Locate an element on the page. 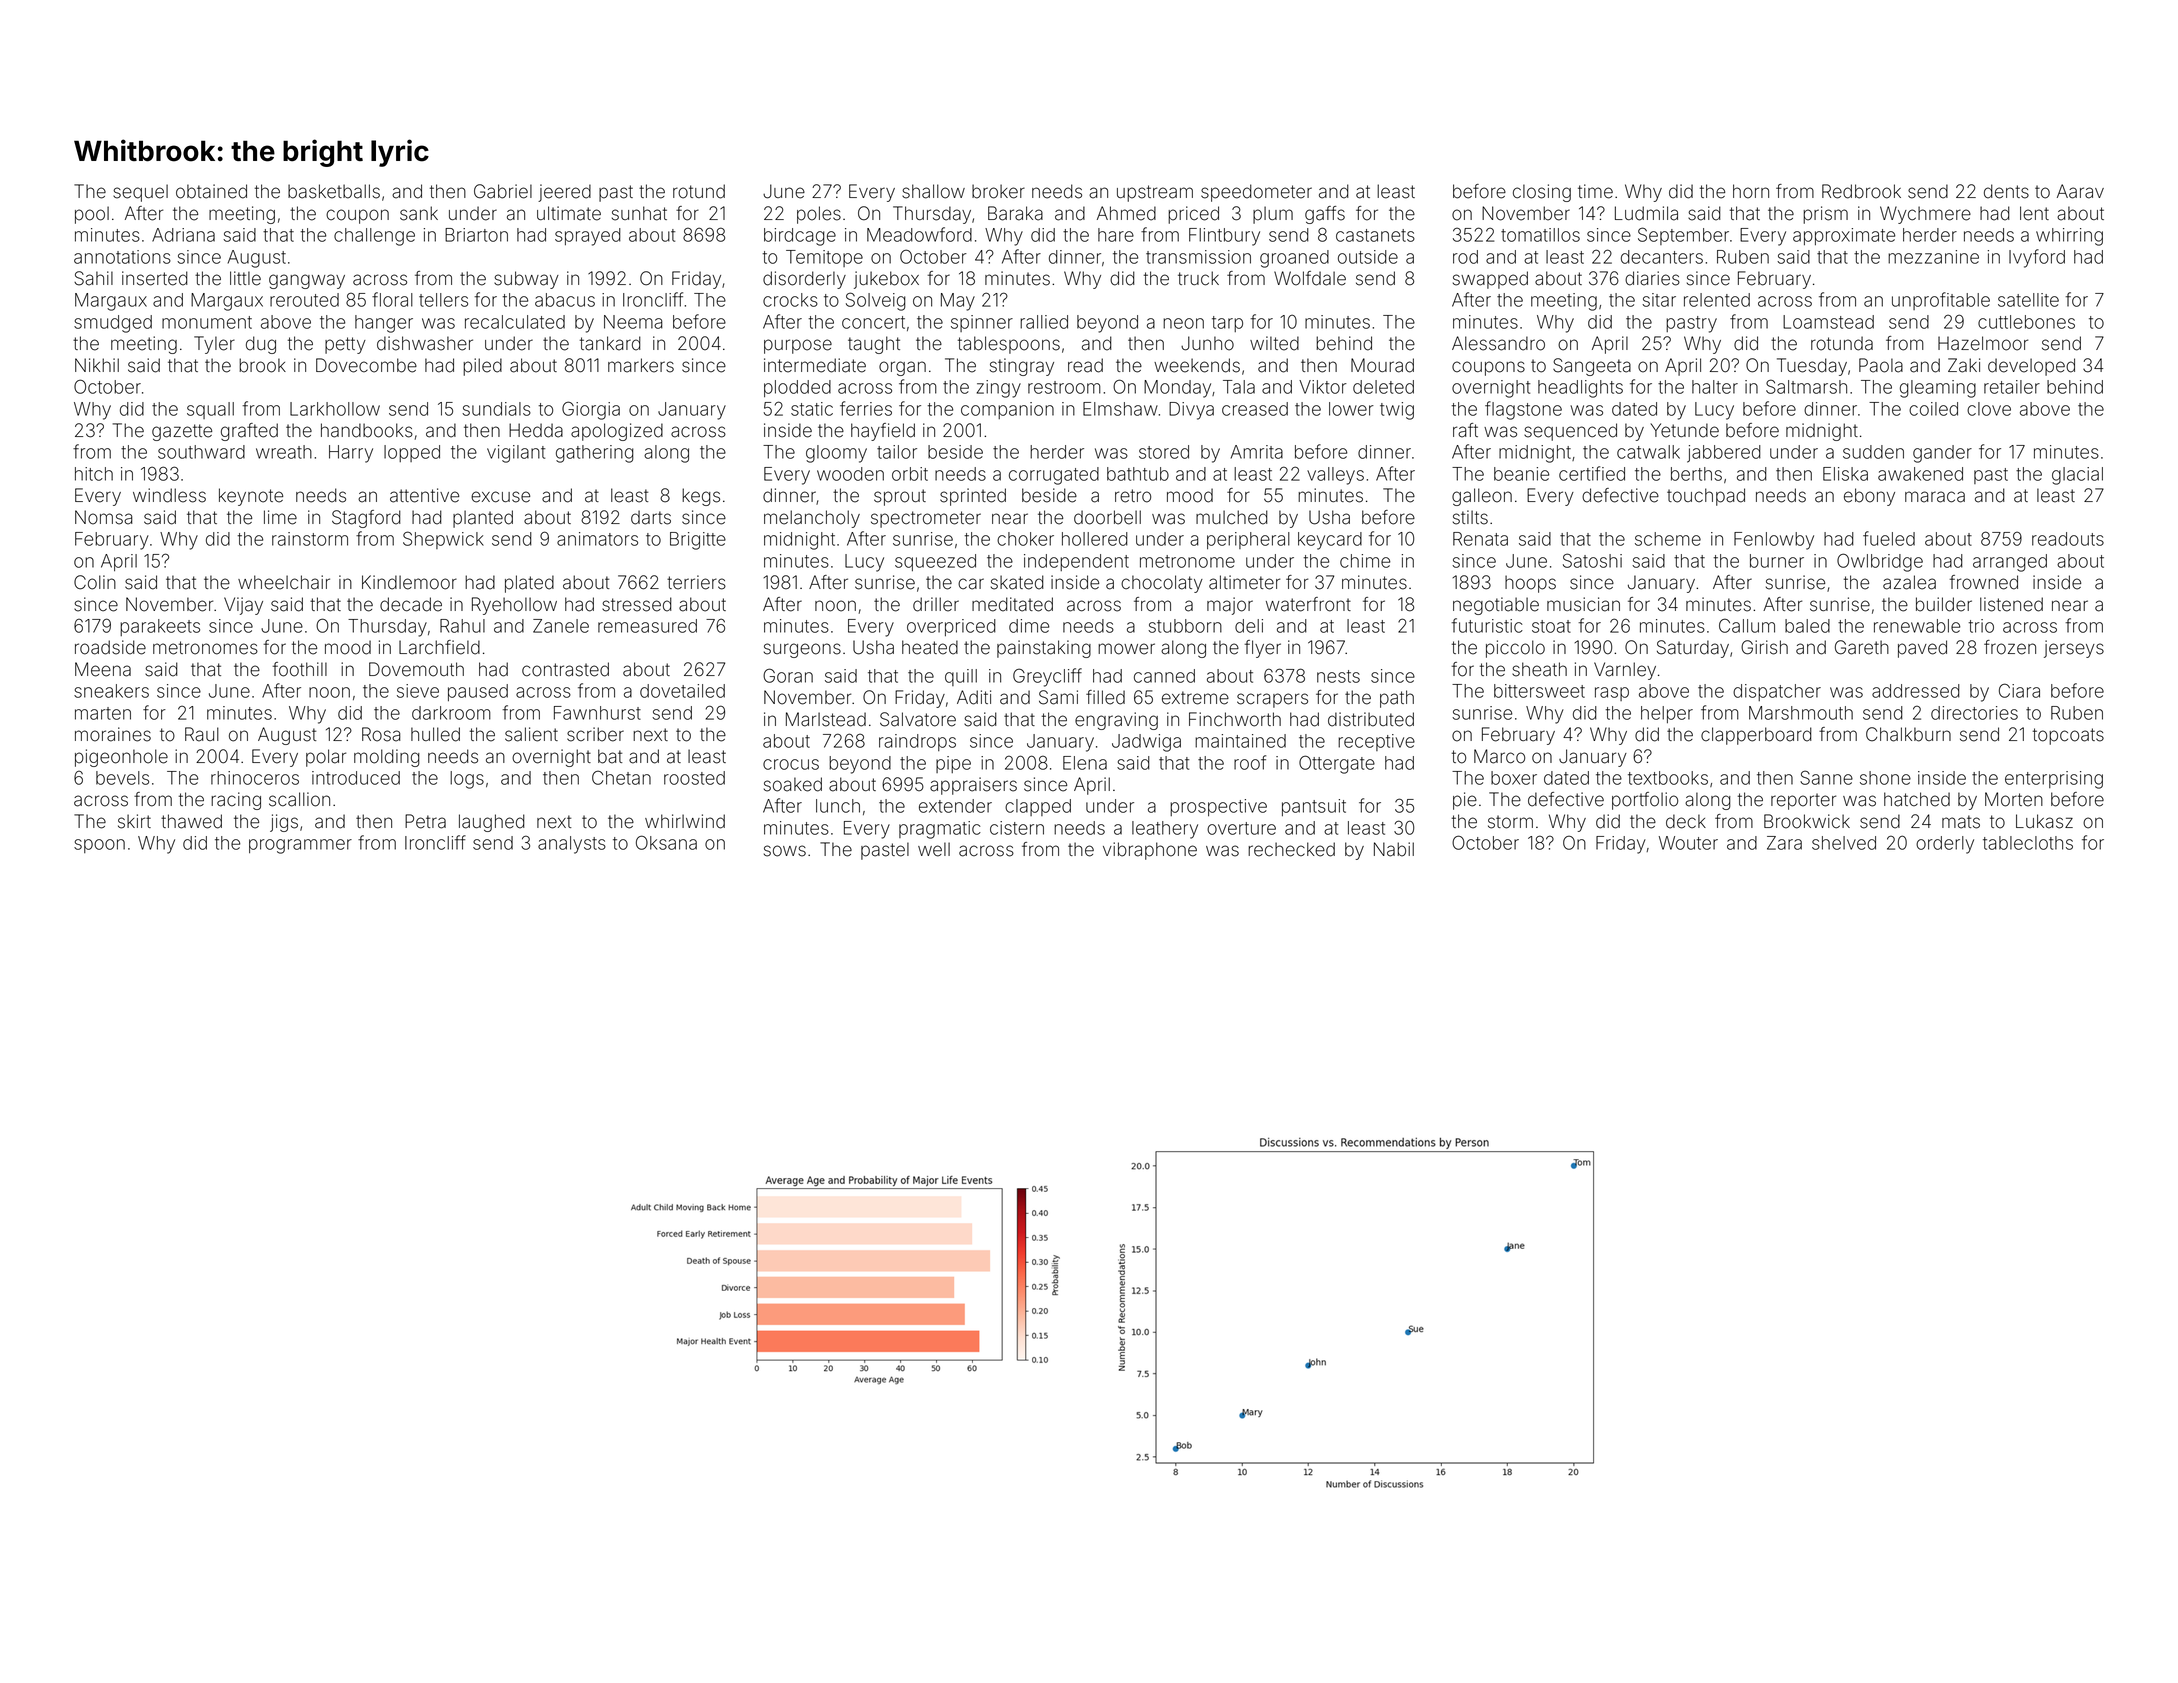 The image size is (2178, 1683). flyer is located at coordinates (1263, 649).
